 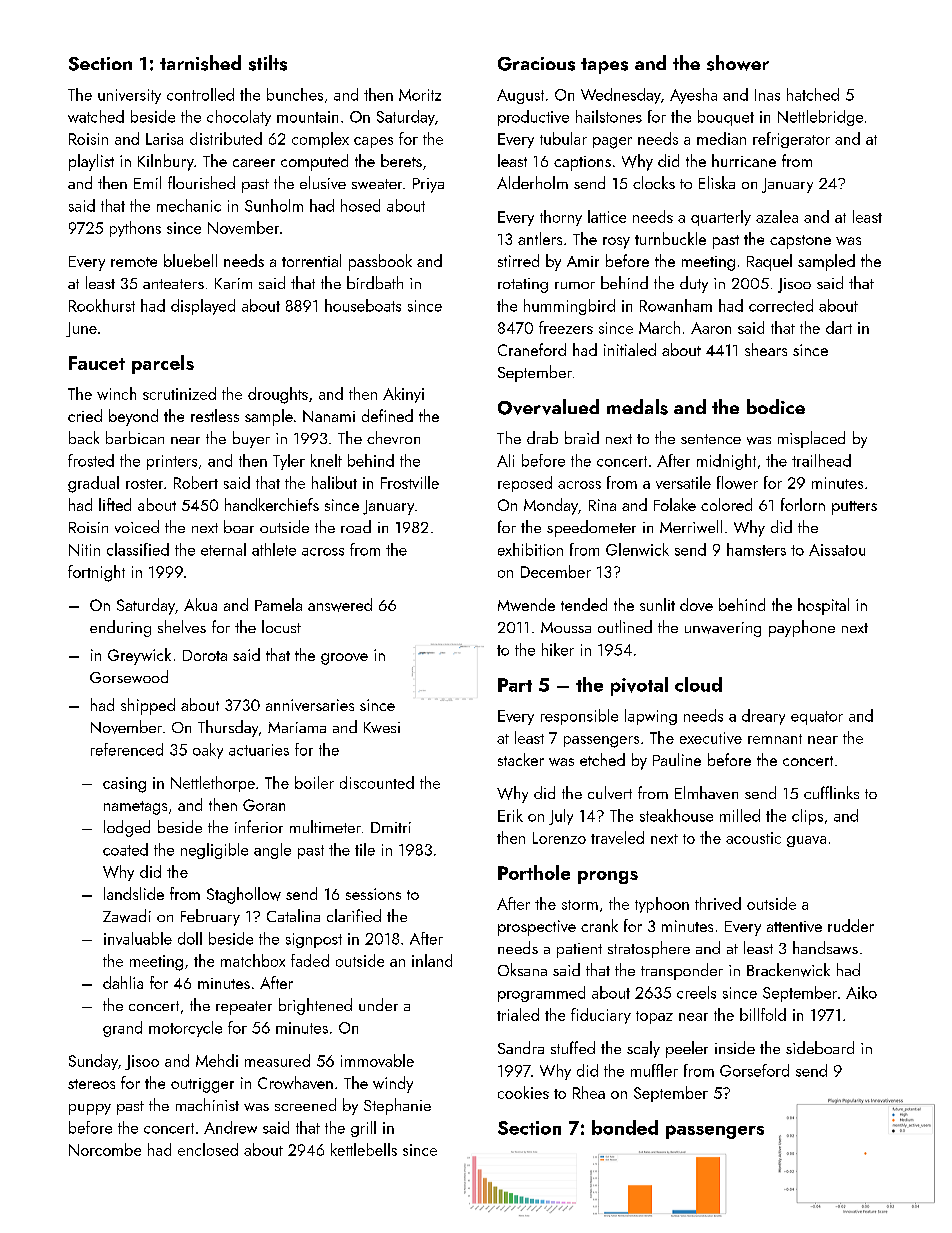 I want to click on Gracious, so click(x=536, y=64).
